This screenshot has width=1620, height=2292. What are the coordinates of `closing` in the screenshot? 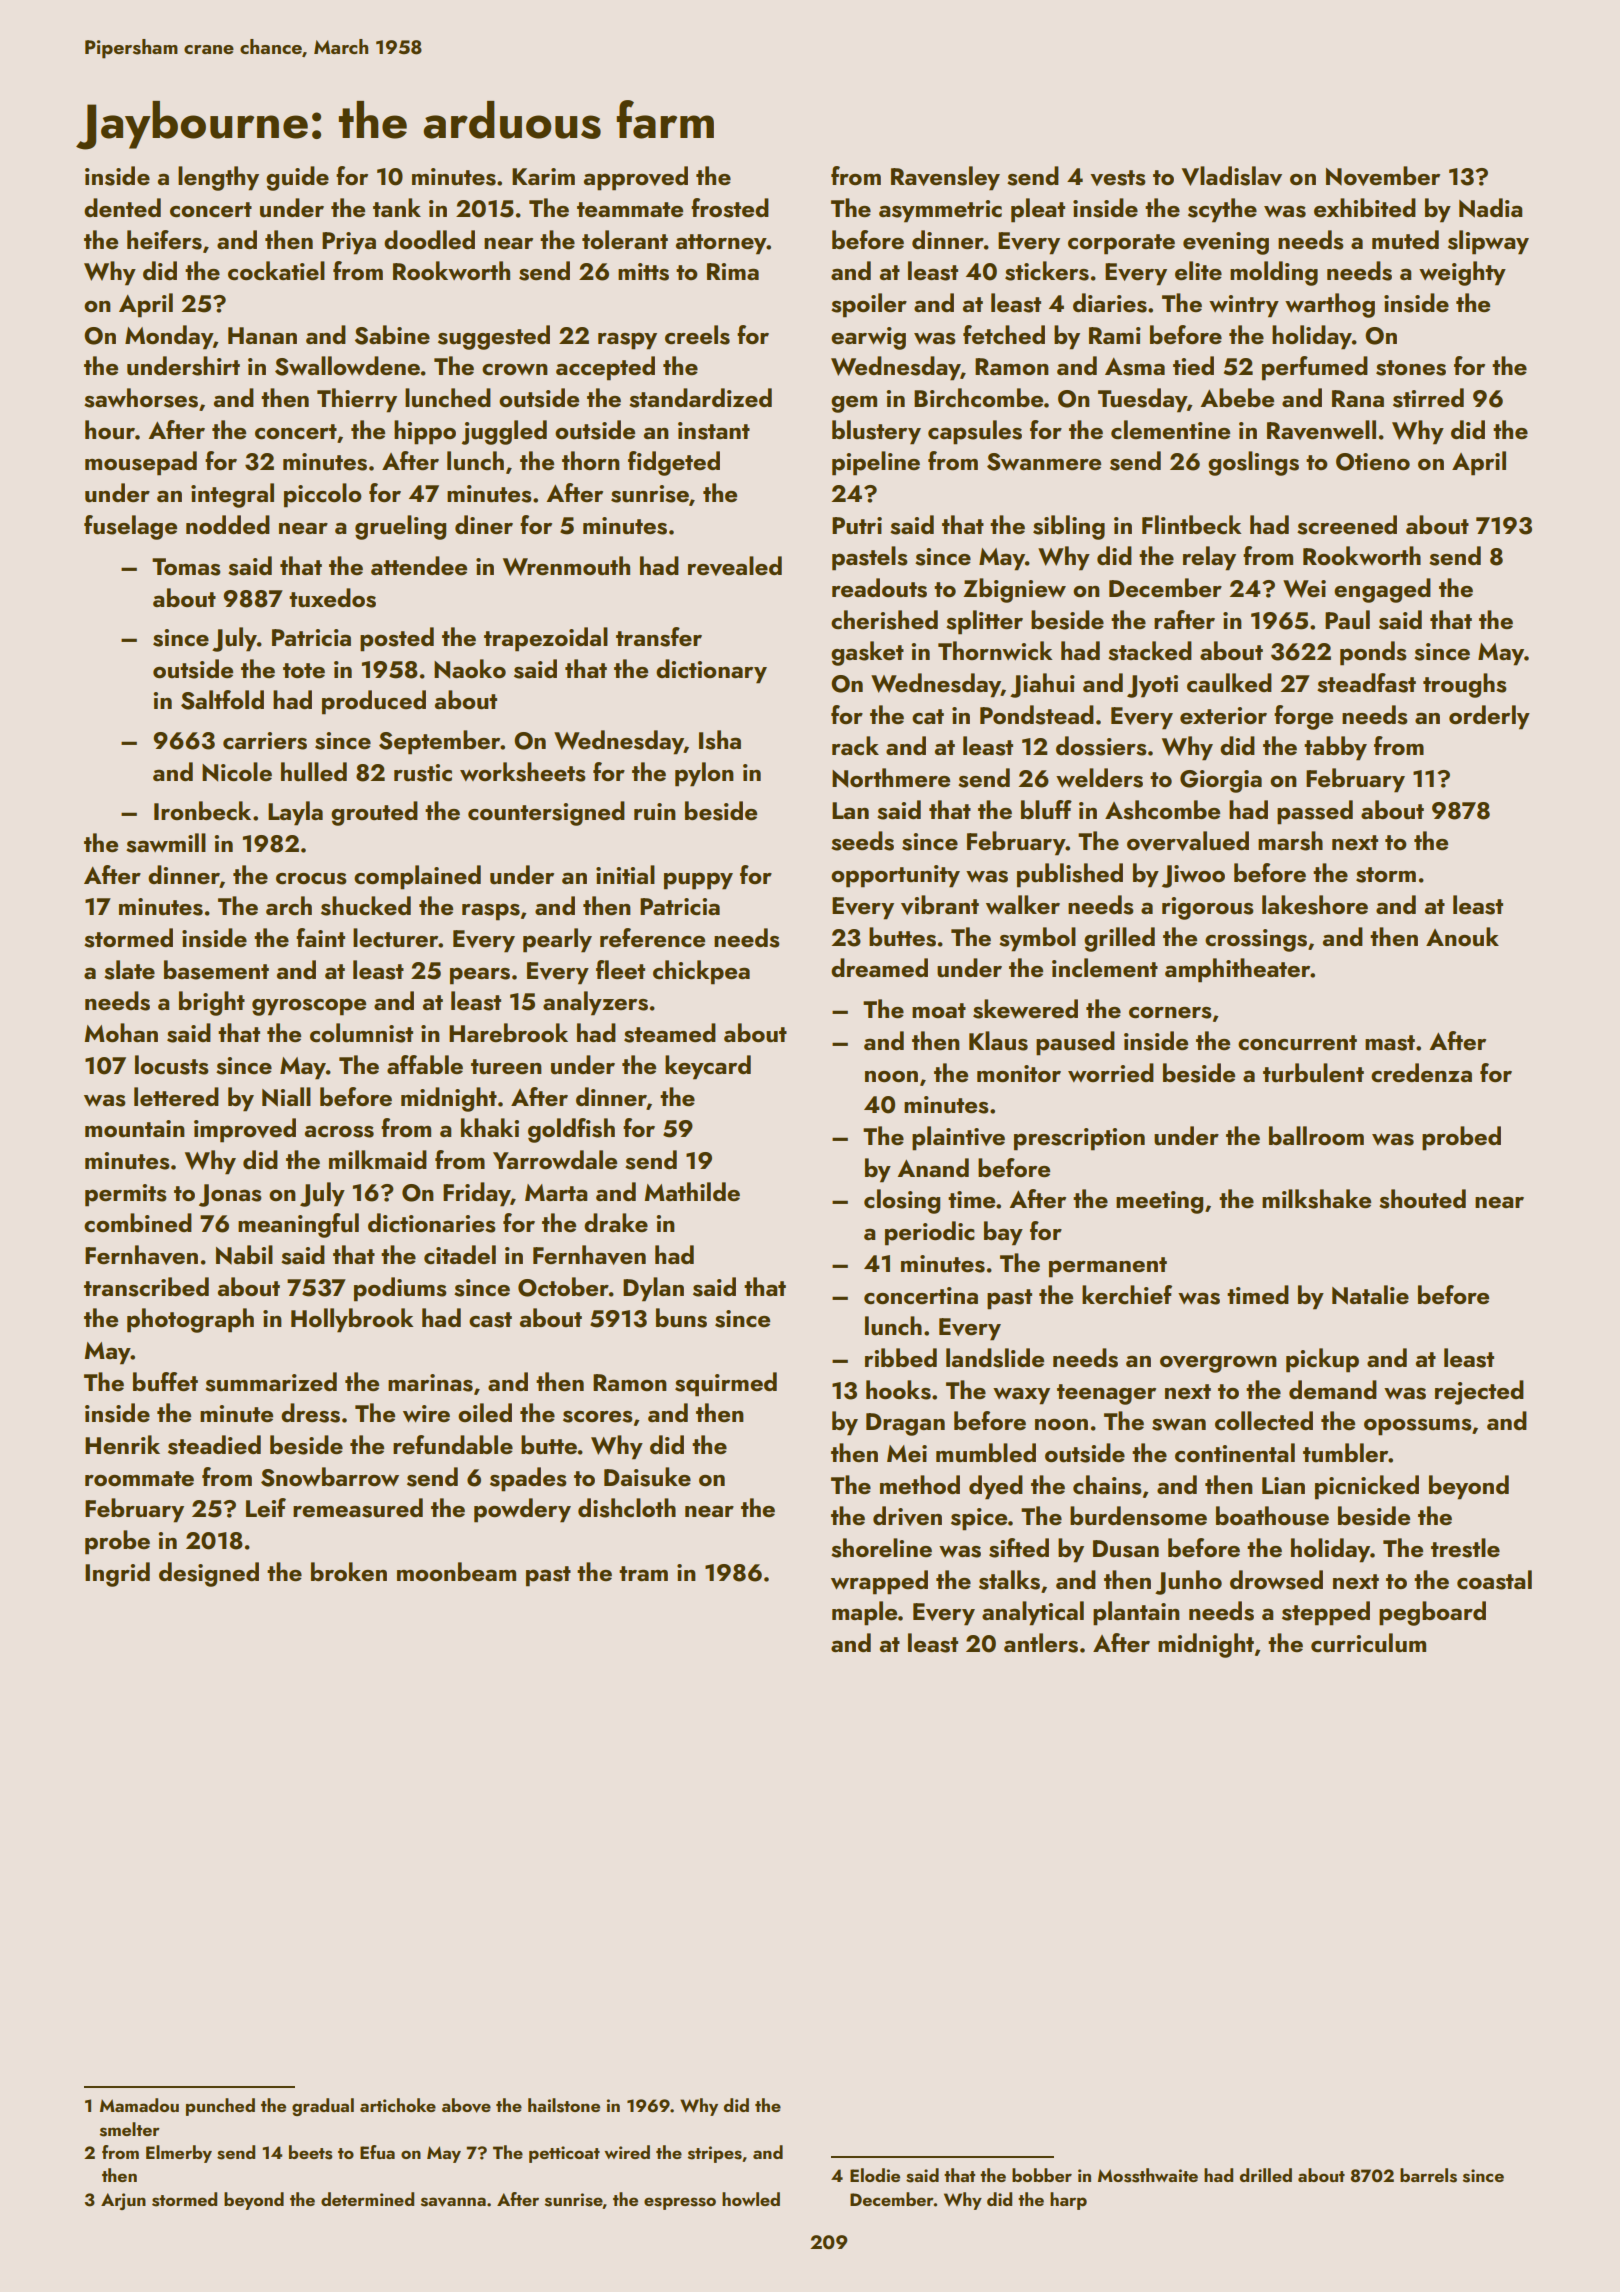 It's located at (902, 1201).
